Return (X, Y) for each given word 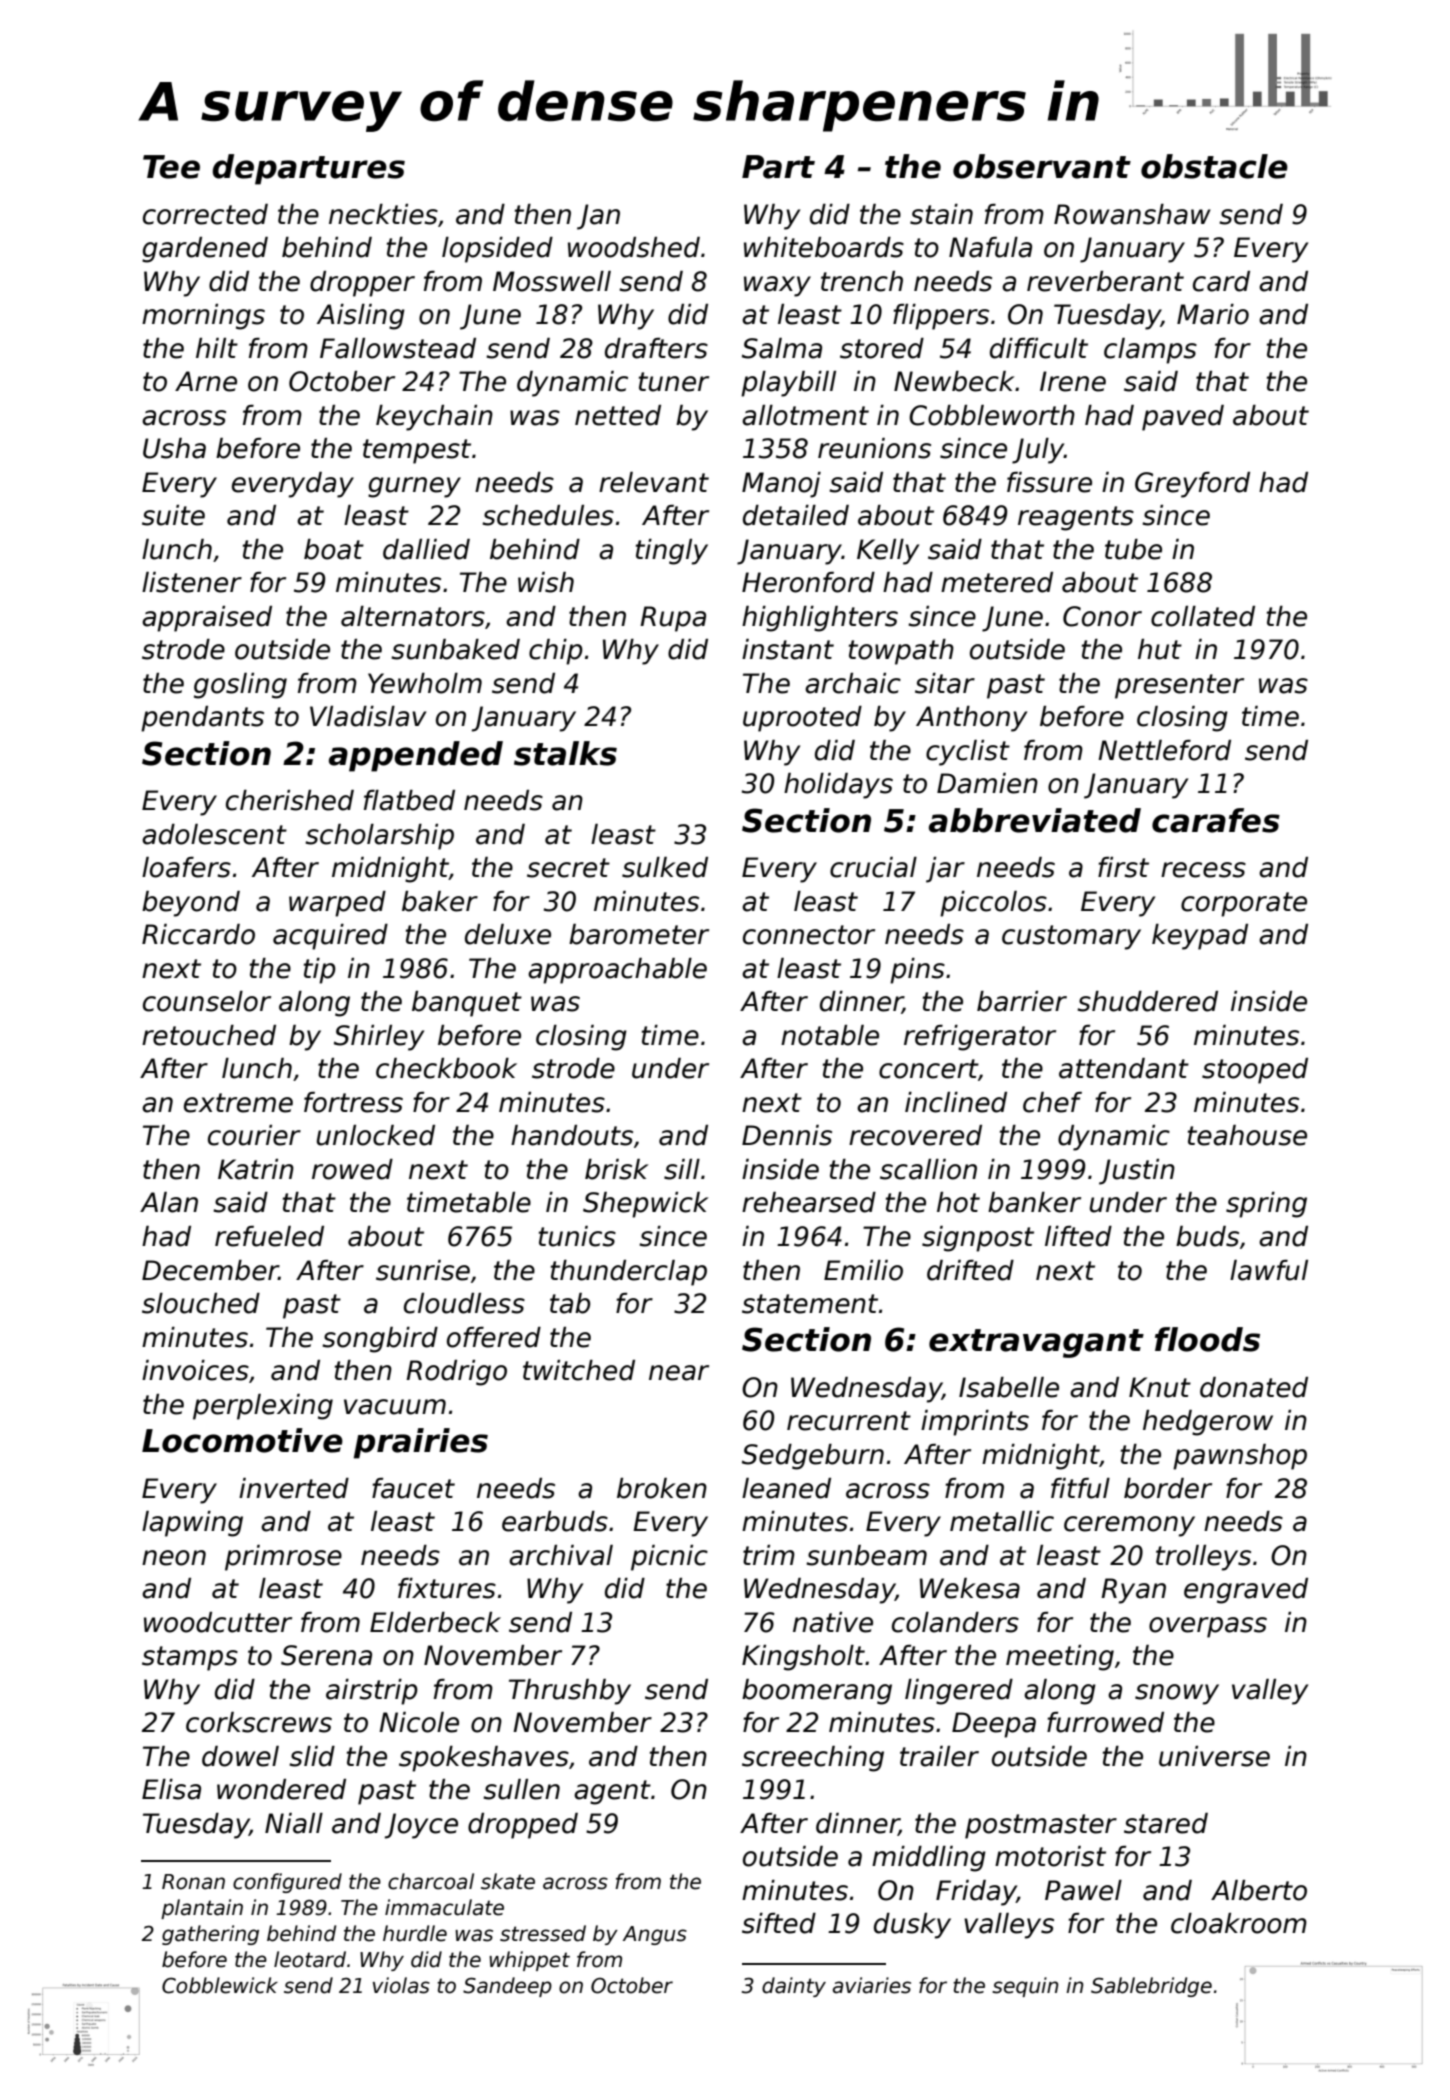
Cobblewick (220, 1985)
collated (1203, 616)
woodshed (634, 247)
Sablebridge (1151, 1987)
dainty (794, 1987)
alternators (413, 616)
